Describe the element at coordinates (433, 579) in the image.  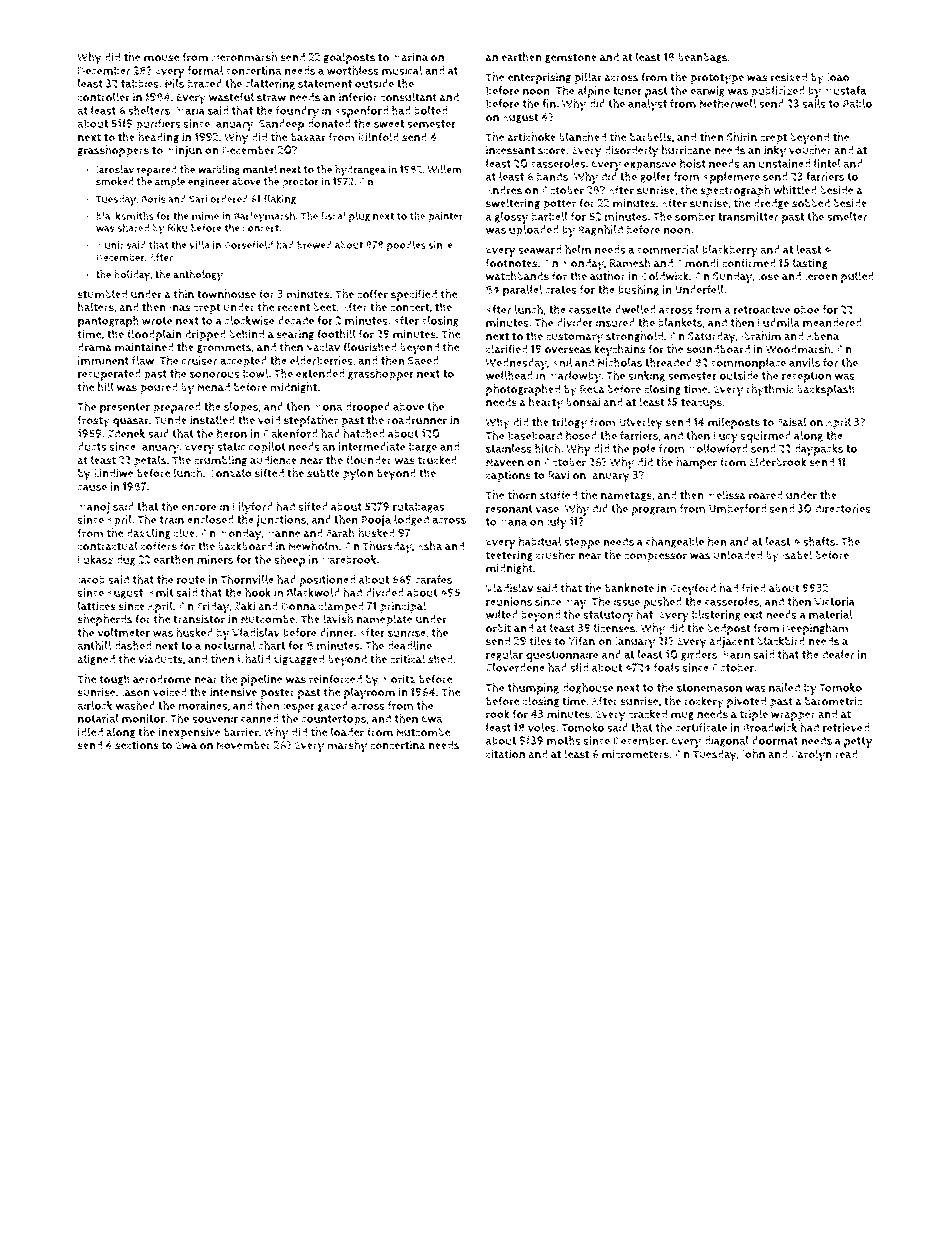
I see `carafes` at that location.
